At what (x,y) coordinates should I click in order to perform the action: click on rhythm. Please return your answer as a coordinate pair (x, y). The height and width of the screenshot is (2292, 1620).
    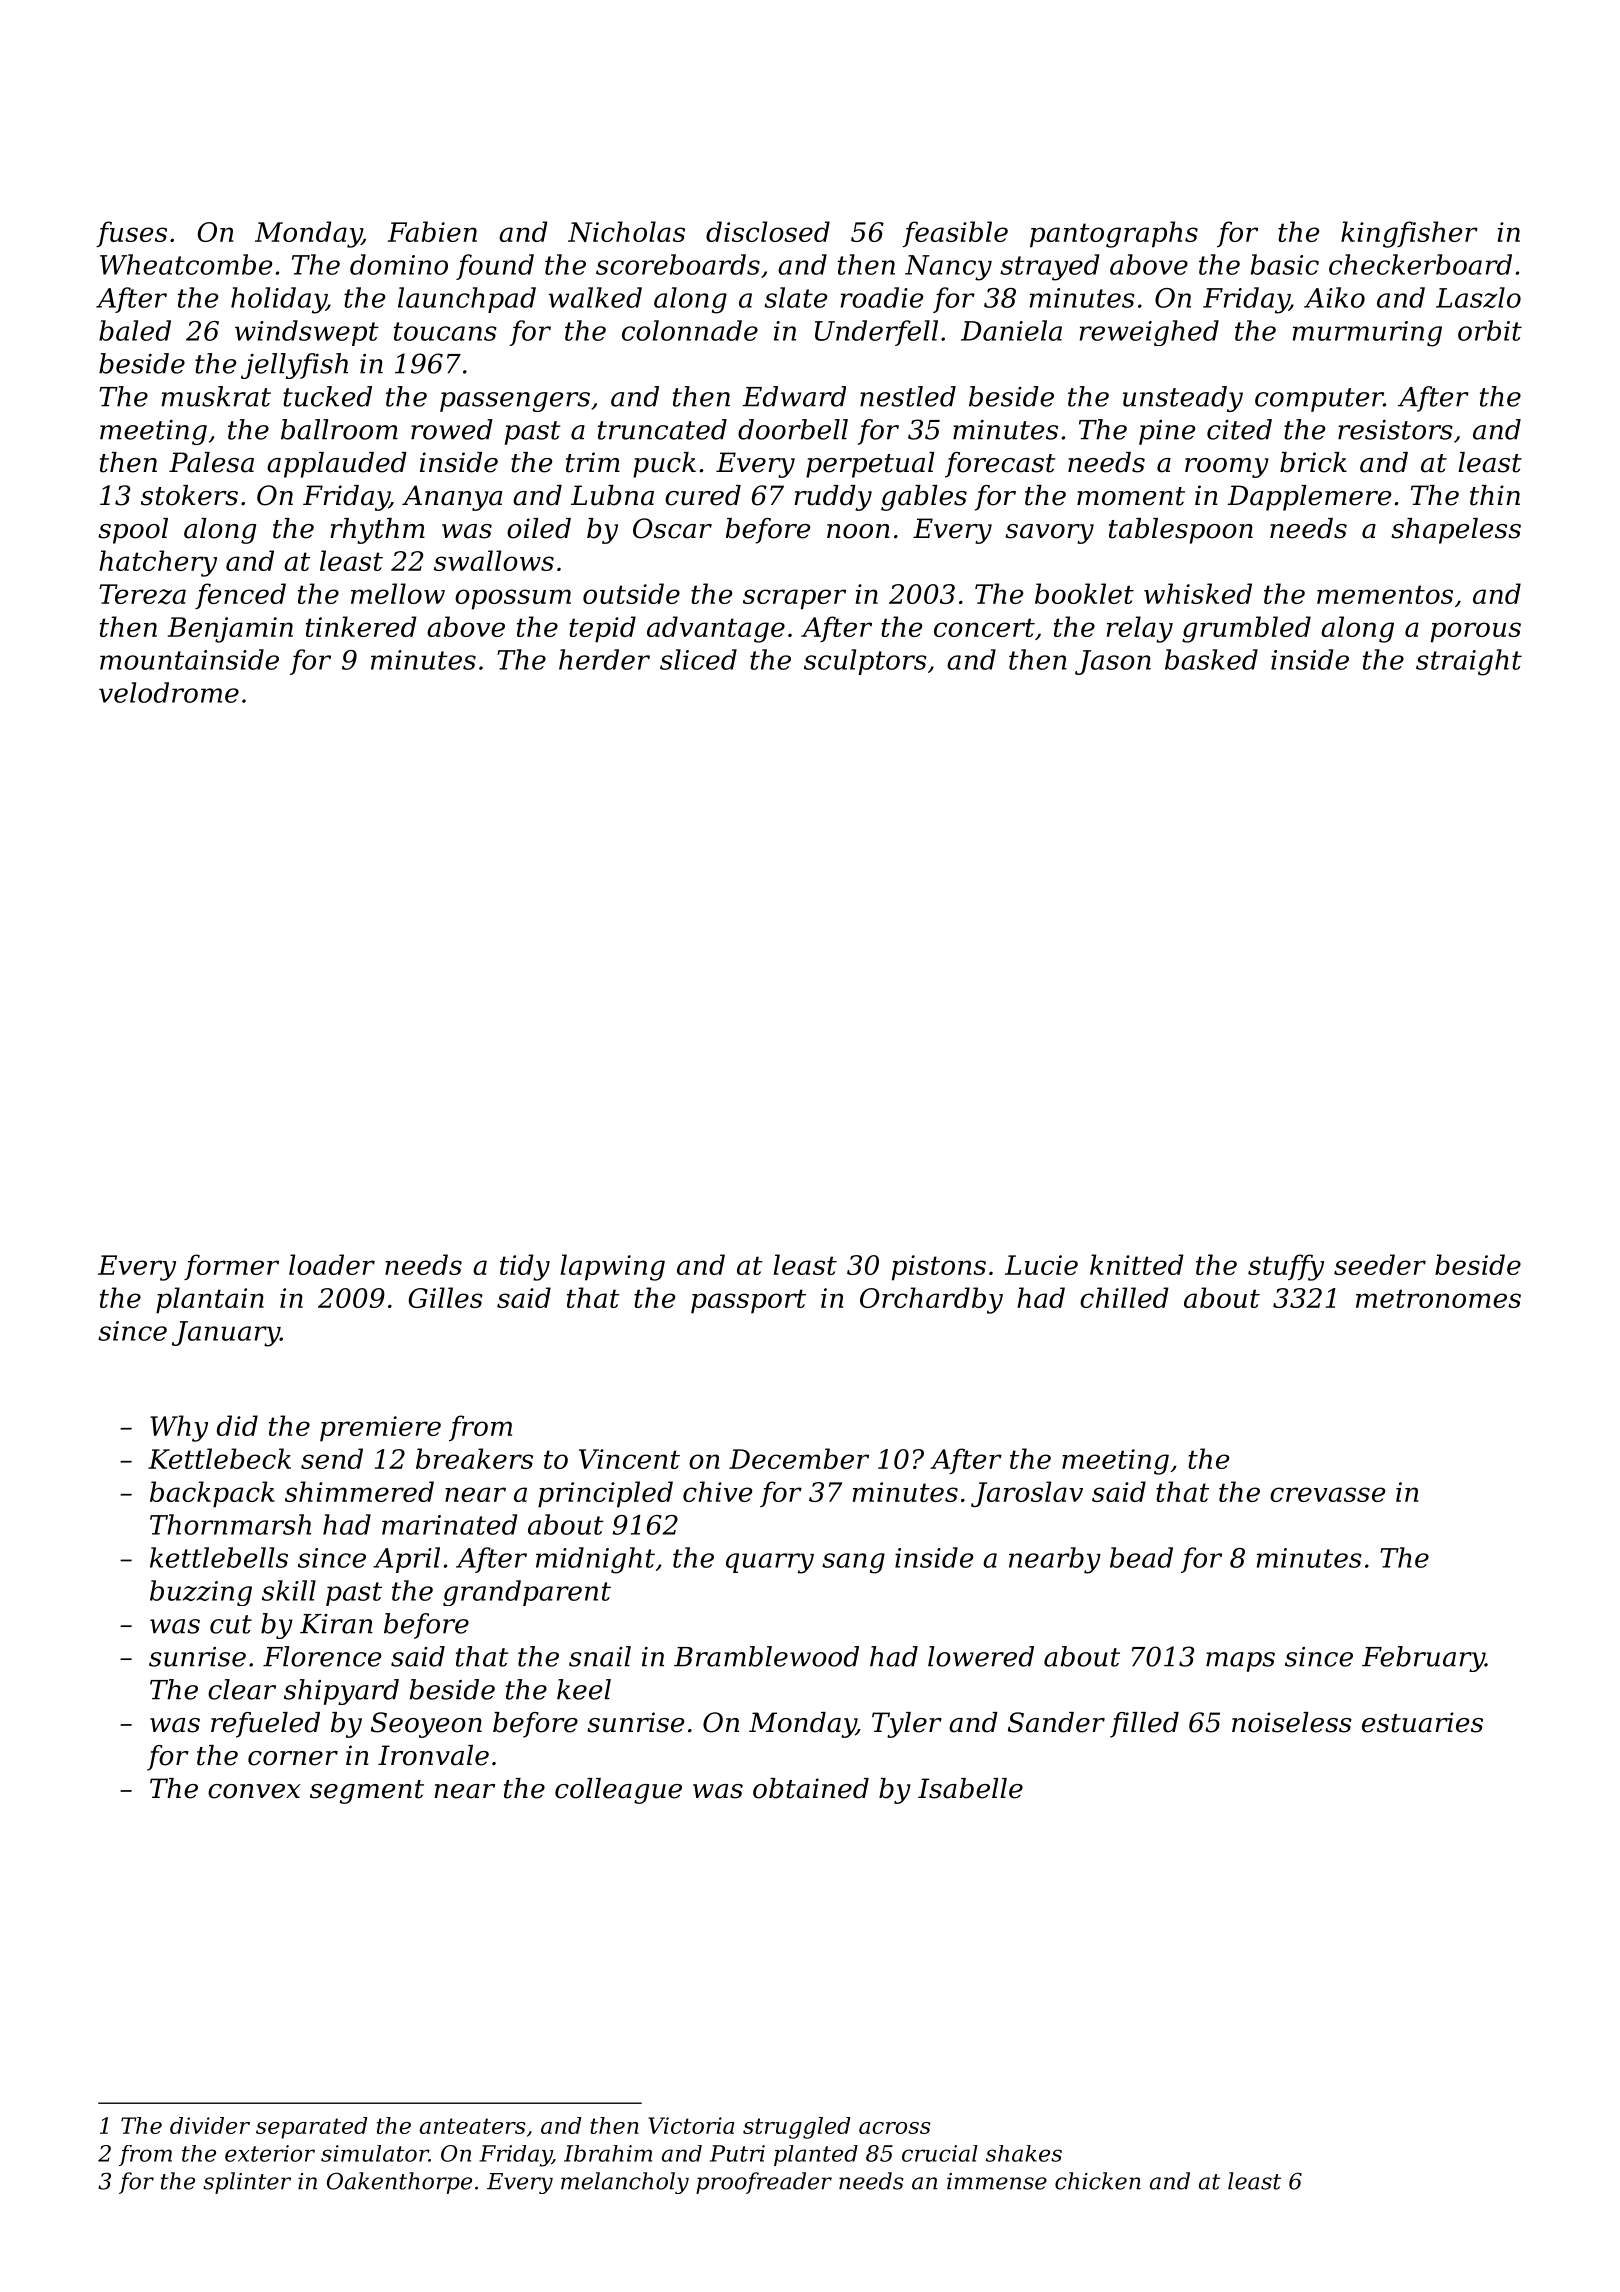
    Looking at the image, I should click on (377, 531).
